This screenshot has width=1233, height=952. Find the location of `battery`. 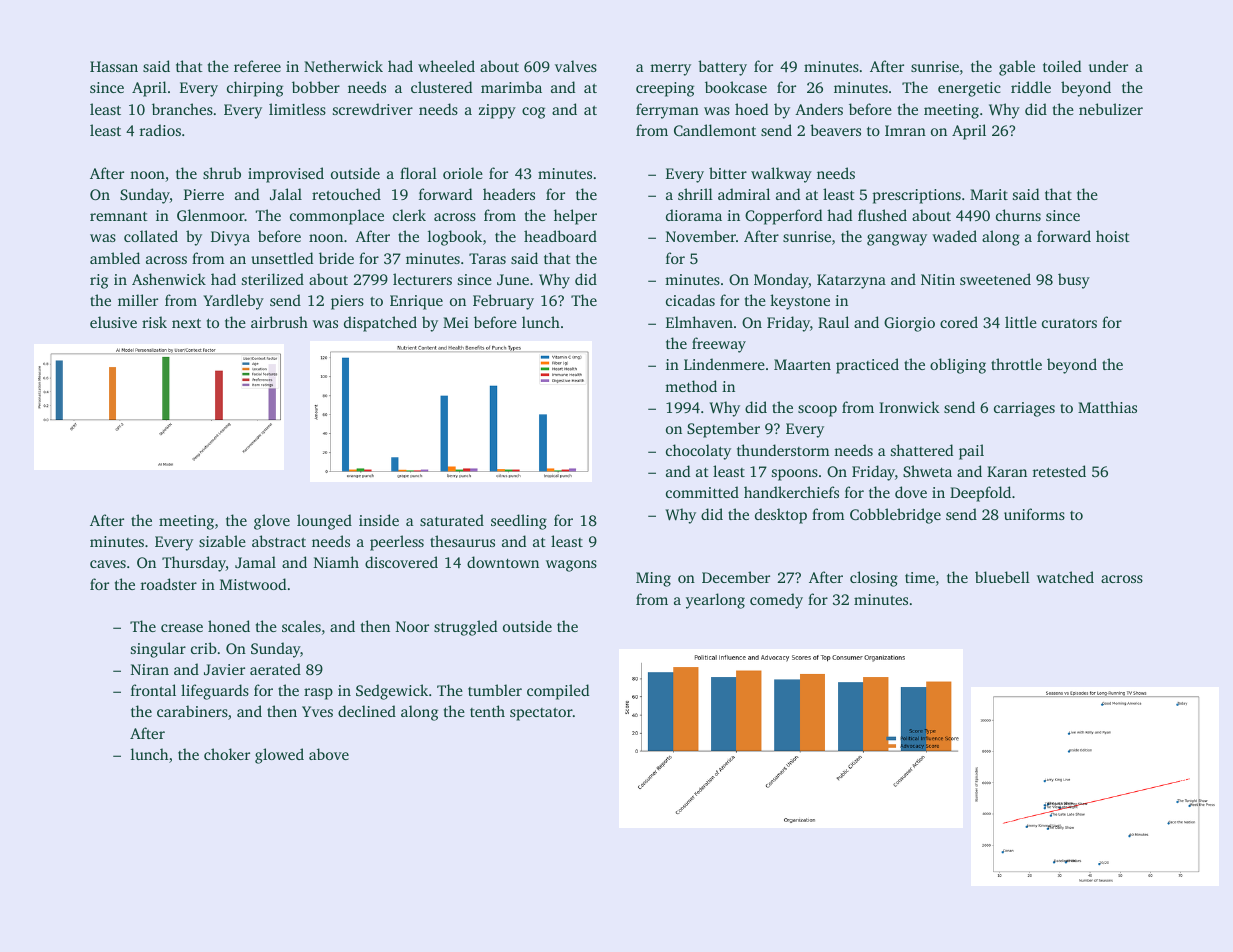

battery is located at coordinates (722, 68).
